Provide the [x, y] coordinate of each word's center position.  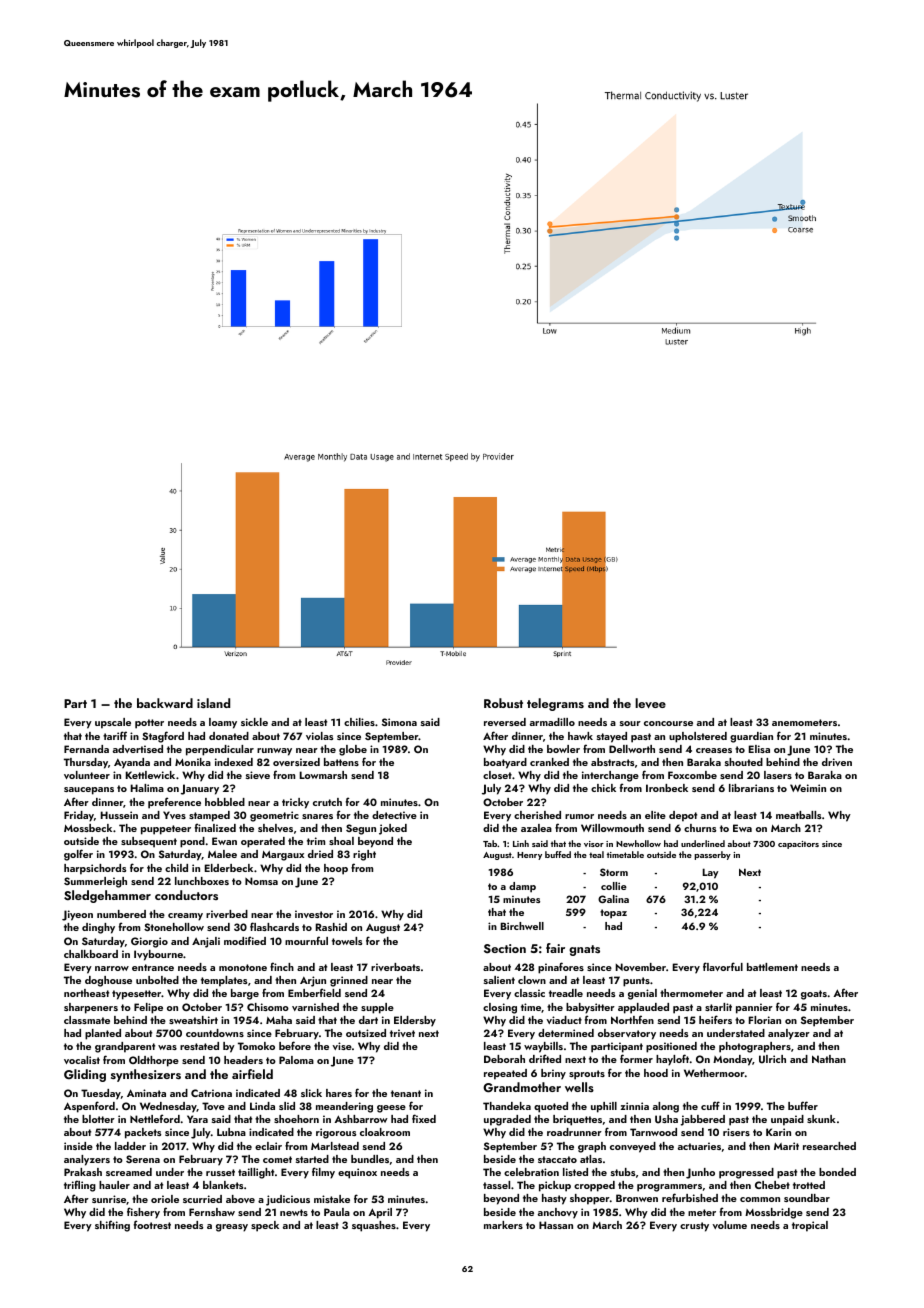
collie [614, 886]
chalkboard [91, 954]
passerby [712, 855]
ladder [130, 1146]
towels [347, 941]
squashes [374, 1226]
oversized [296, 762]
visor [594, 844]
